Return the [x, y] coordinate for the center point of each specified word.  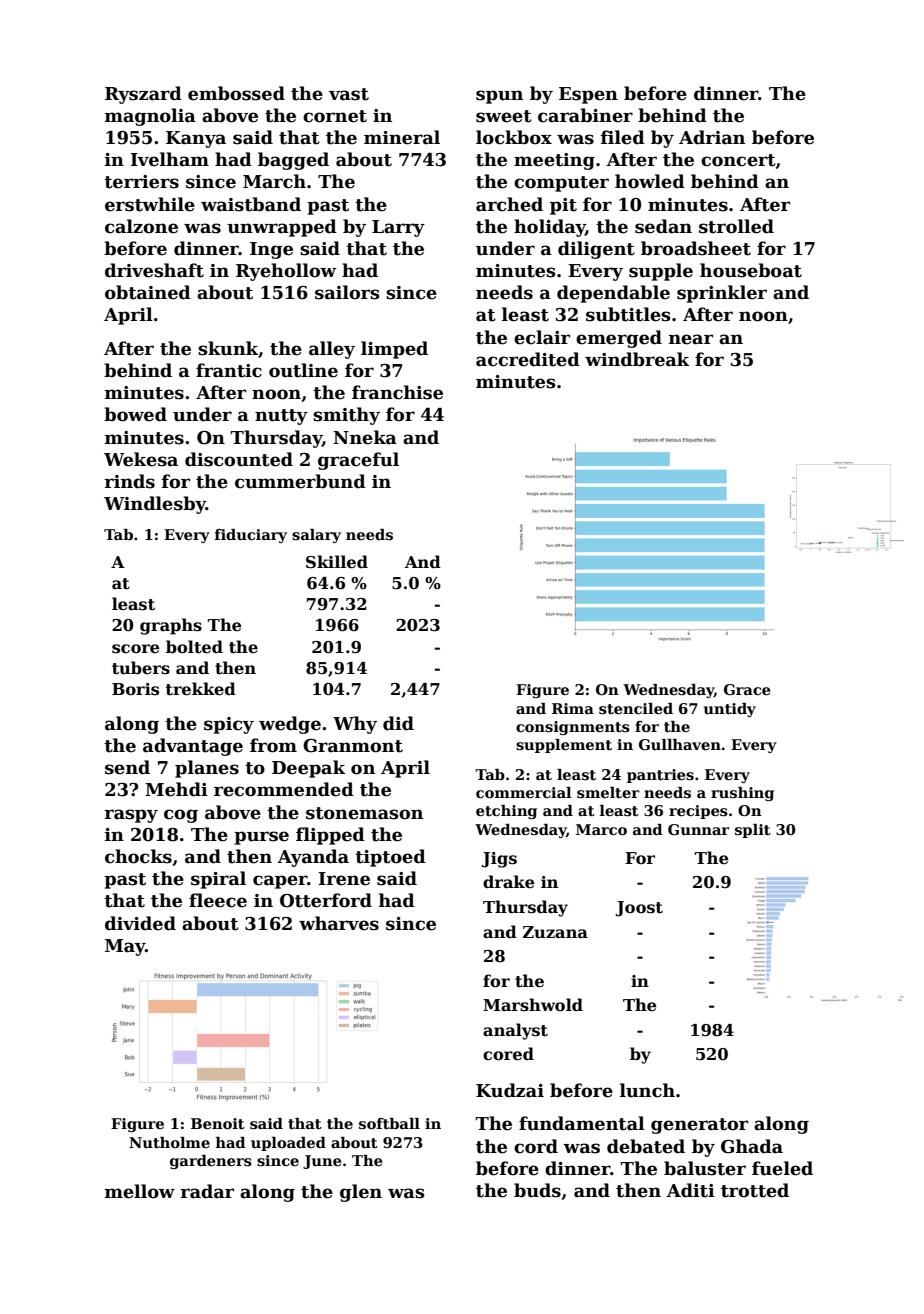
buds [537, 1190]
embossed [236, 93]
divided [140, 923]
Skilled [337, 562]
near [691, 339]
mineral [402, 137]
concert [738, 160]
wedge [290, 725]
